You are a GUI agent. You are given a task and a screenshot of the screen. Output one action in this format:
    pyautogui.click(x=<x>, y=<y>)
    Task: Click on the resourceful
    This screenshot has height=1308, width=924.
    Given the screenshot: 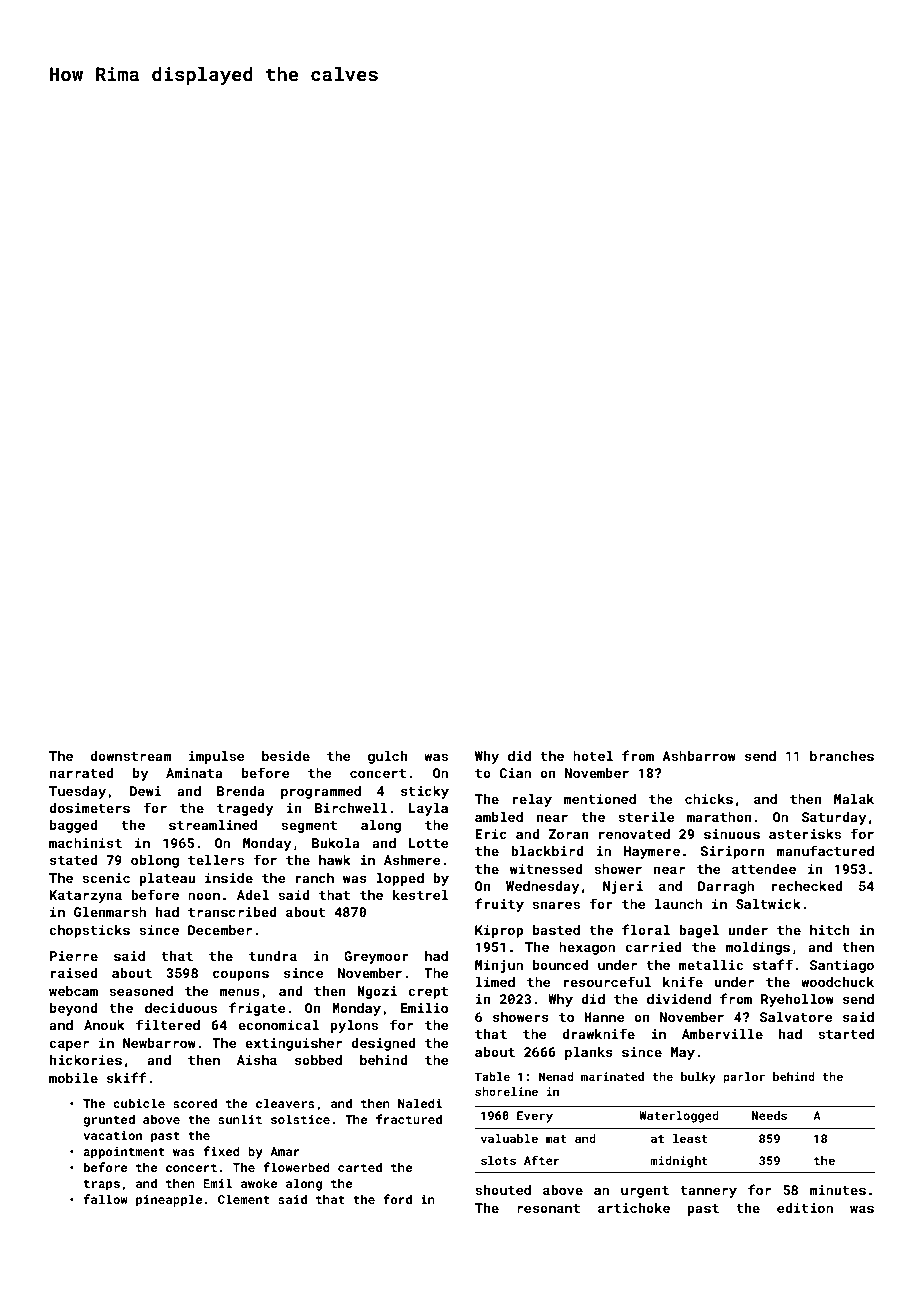 What is the action you would take?
    pyautogui.click(x=607, y=981)
